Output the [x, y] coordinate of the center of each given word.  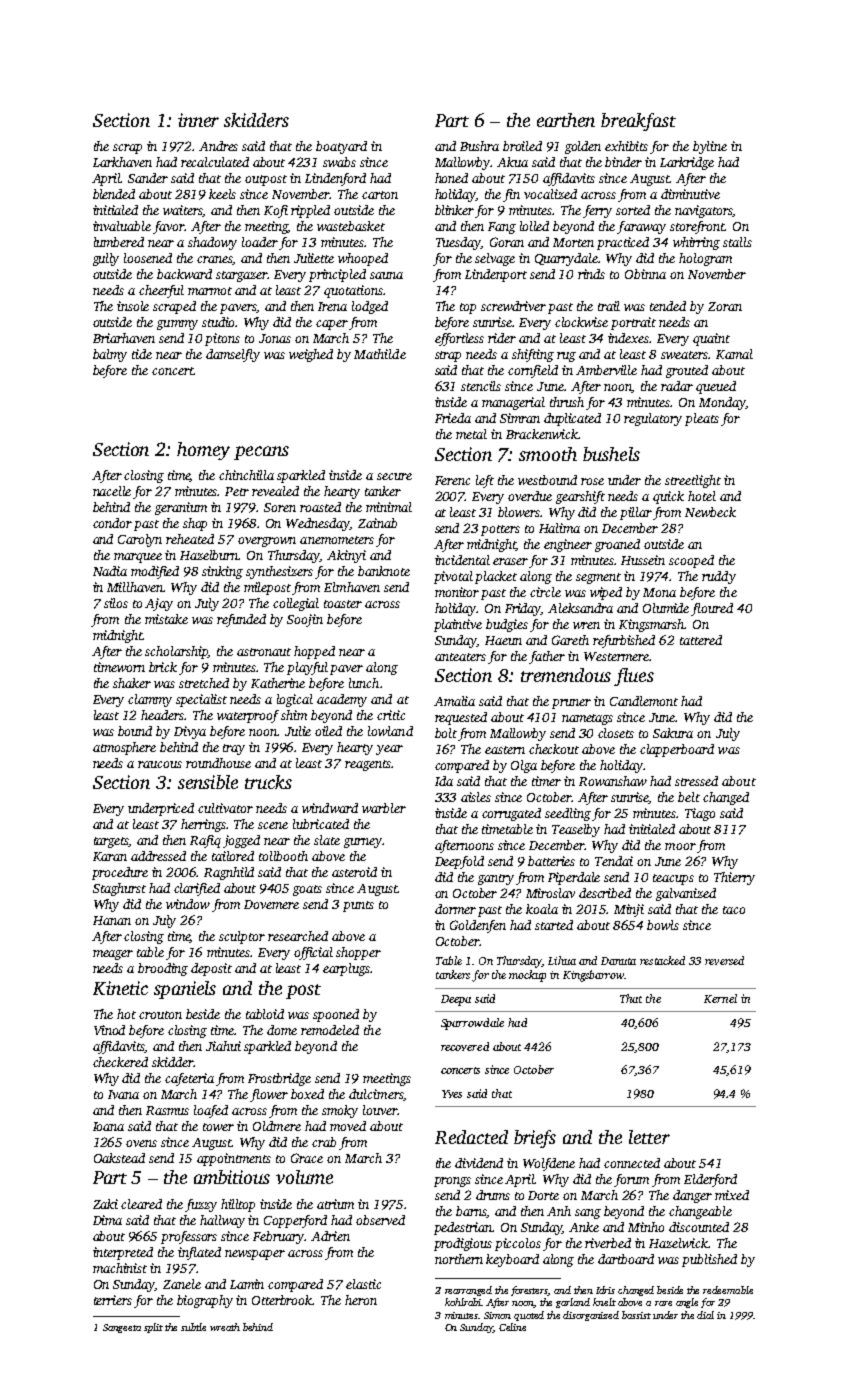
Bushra [479, 146]
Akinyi [346, 556]
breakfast [638, 122]
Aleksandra [580, 608]
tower [218, 1127]
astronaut [264, 652]
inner [198, 120]
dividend [479, 1163]
